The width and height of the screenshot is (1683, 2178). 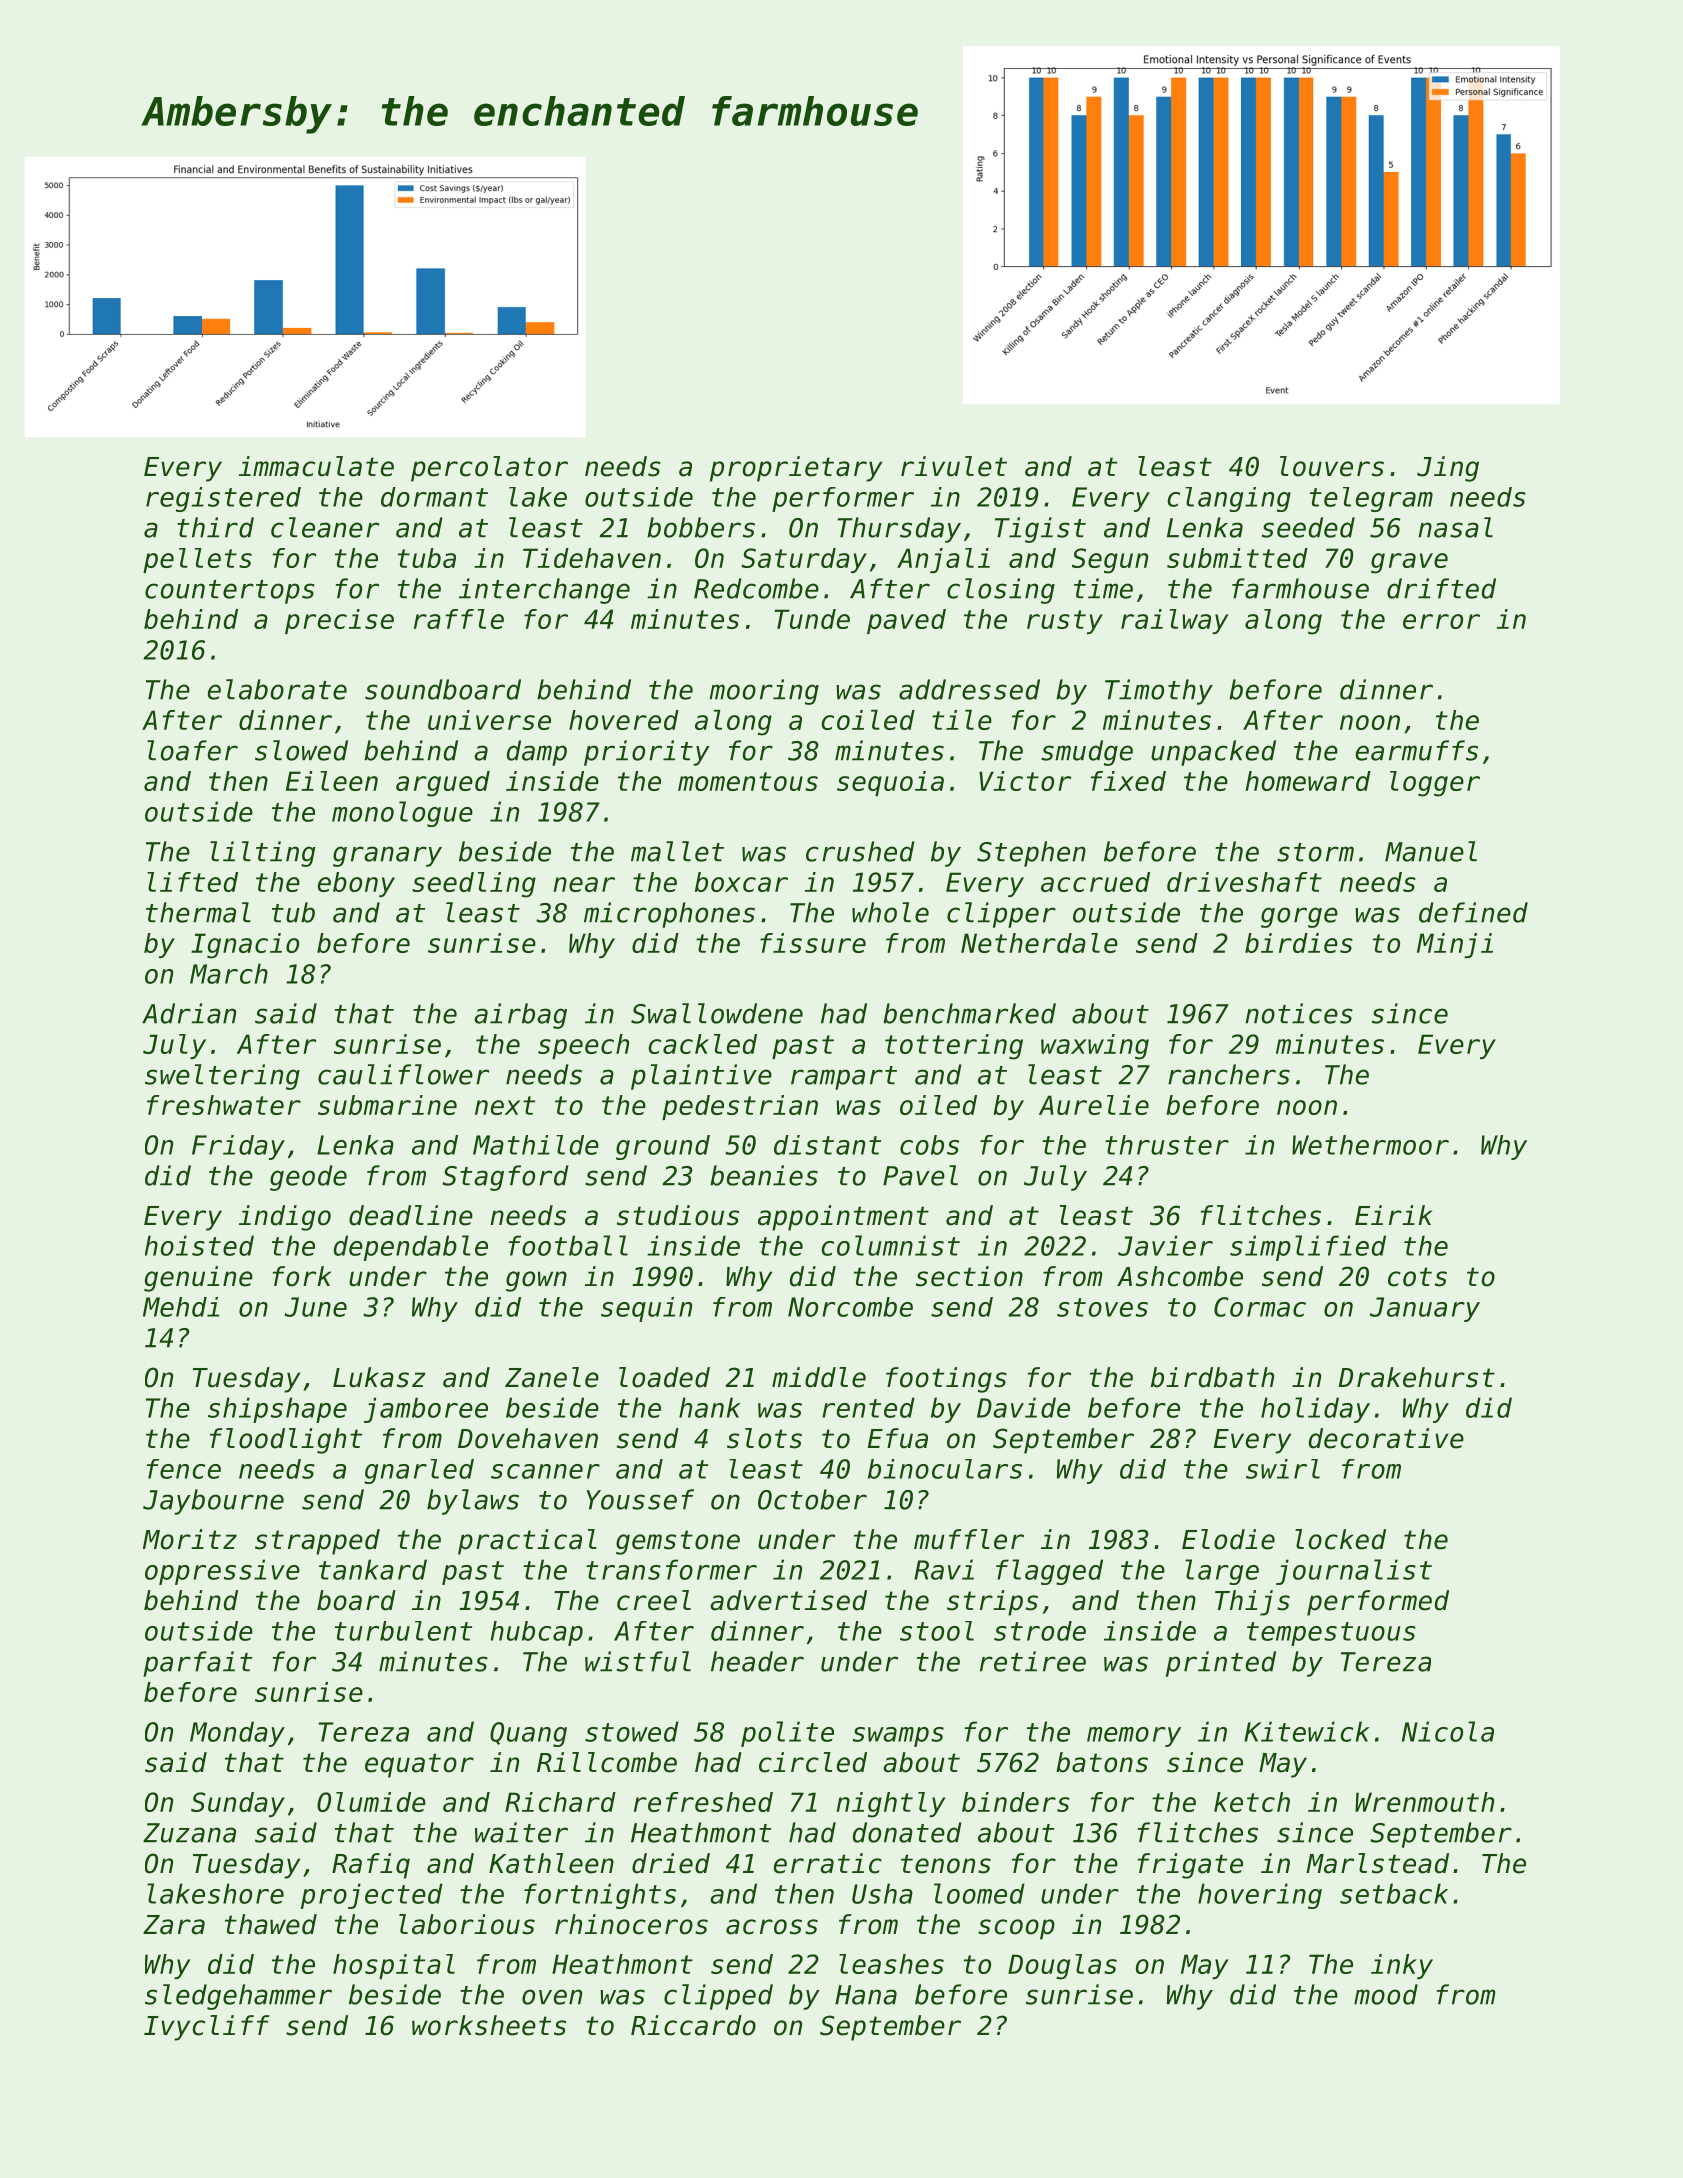 What do you see at coordinates (379, 1377) in the screenshot?
I see `Lukasz` at bounding box center [379, 1377].
